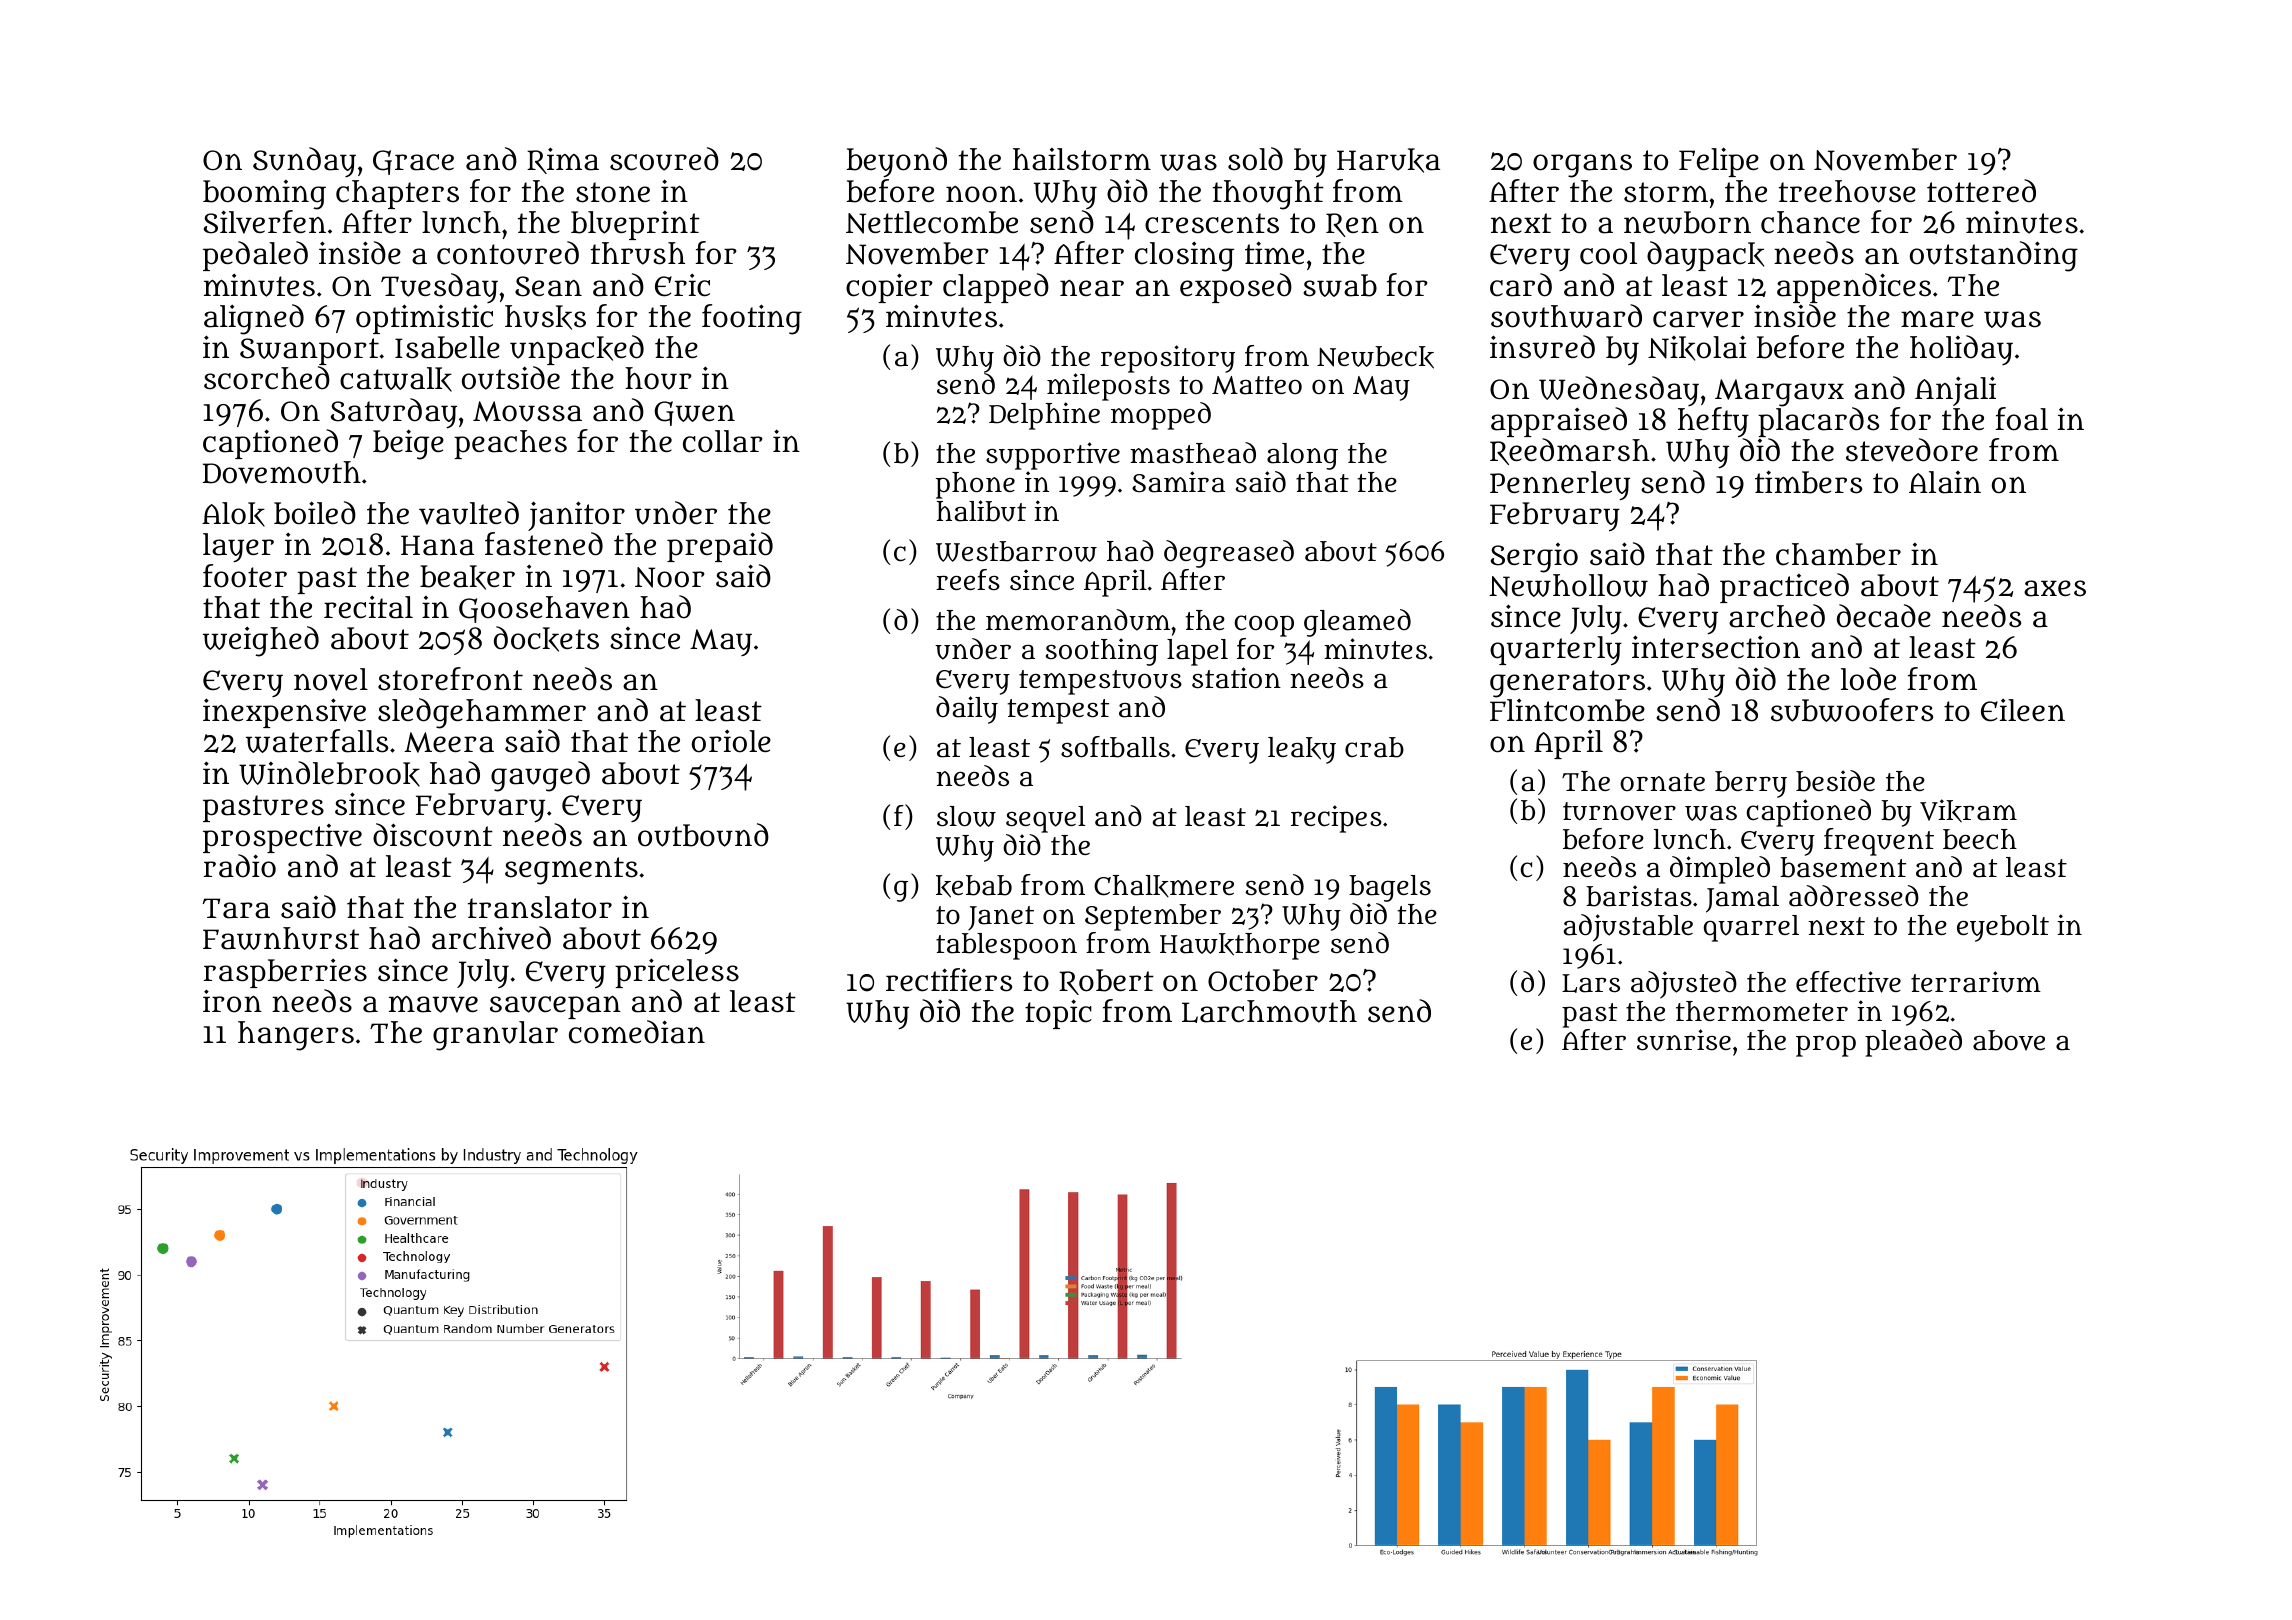 The image size is (2292, 1620). What do you see at coordinates (1868, 679) in the page?
I see `lode` at bounding box center [1868, 679].
